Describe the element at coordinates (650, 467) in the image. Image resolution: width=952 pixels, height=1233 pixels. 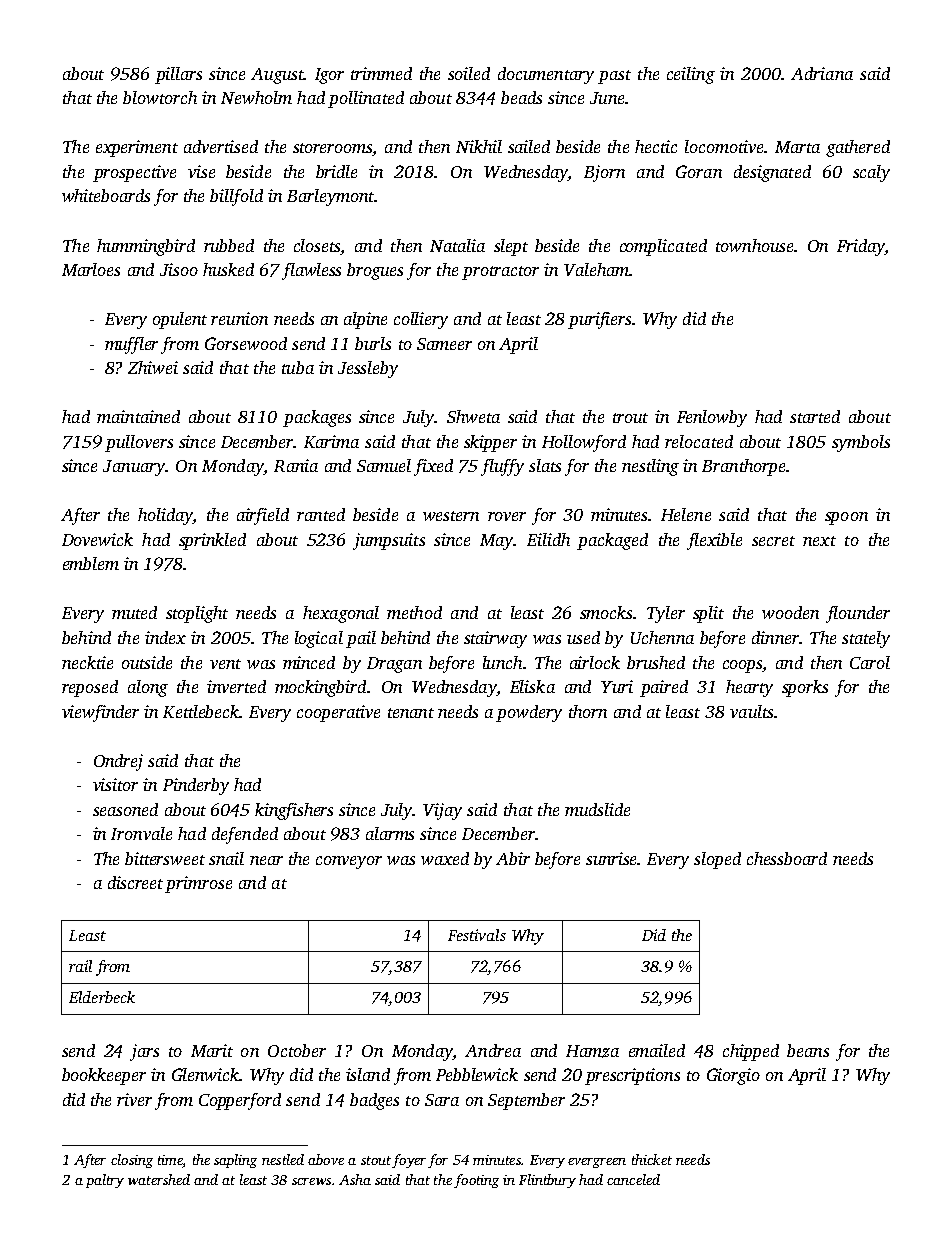
I see `nestling` at that location.
